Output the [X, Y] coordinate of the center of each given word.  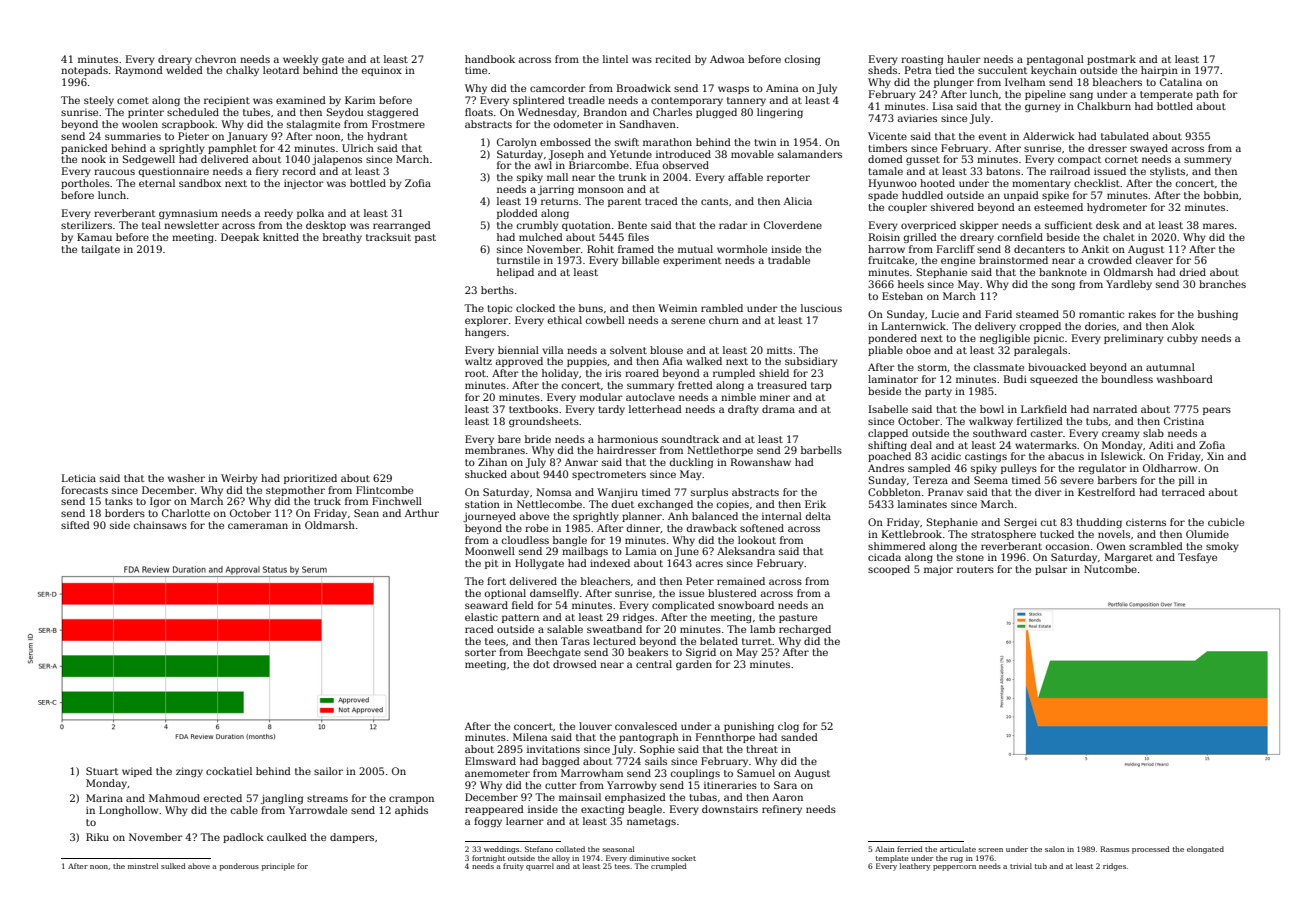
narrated [1115, 409]
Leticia [79, 478]
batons [1003, 171]
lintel [615, 59]
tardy [611, 410]
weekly [300, 60]
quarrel [540, 867]
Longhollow [128, 811]
